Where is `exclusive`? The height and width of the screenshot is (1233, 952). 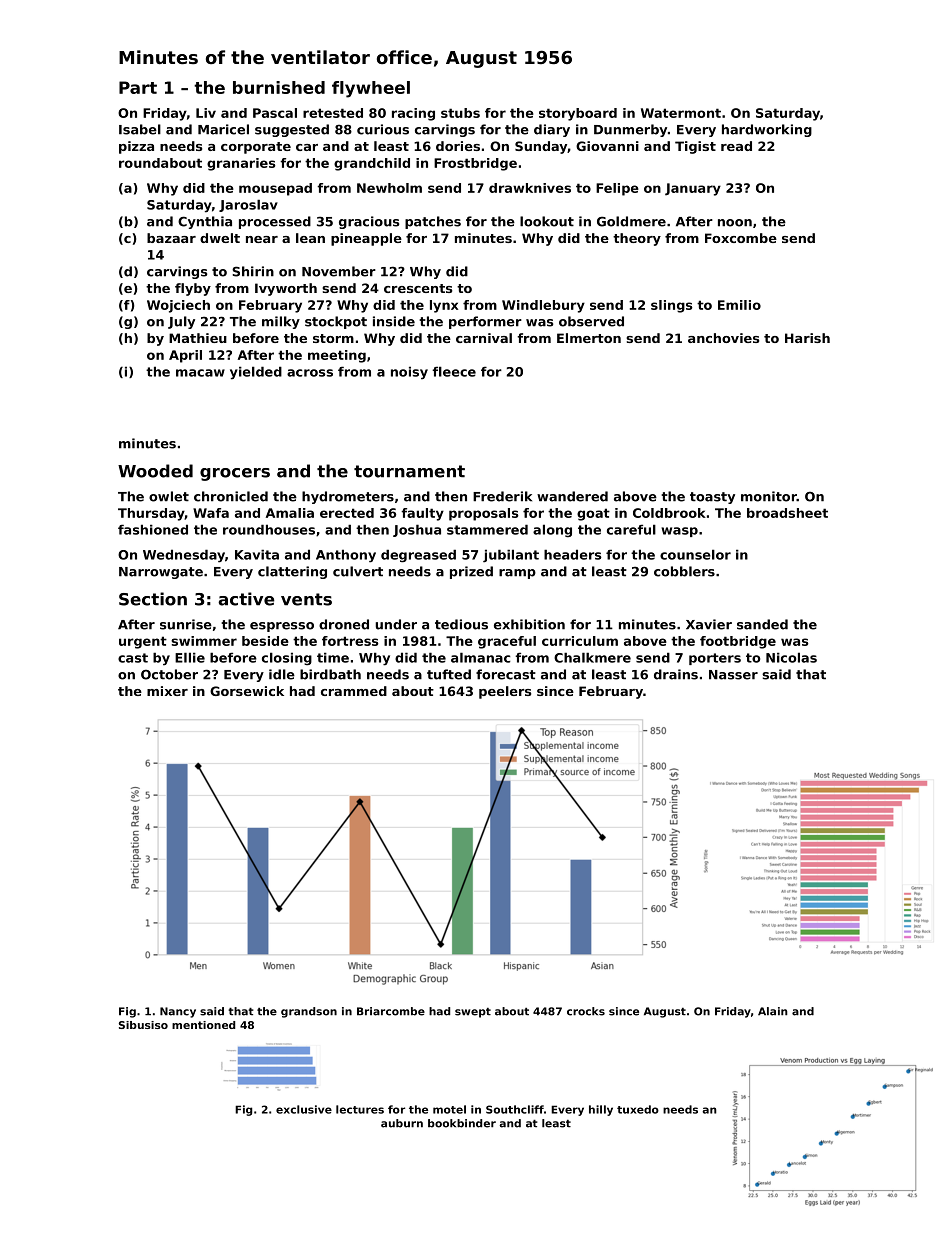
exclusive is located at coordinates (304, 1109).
